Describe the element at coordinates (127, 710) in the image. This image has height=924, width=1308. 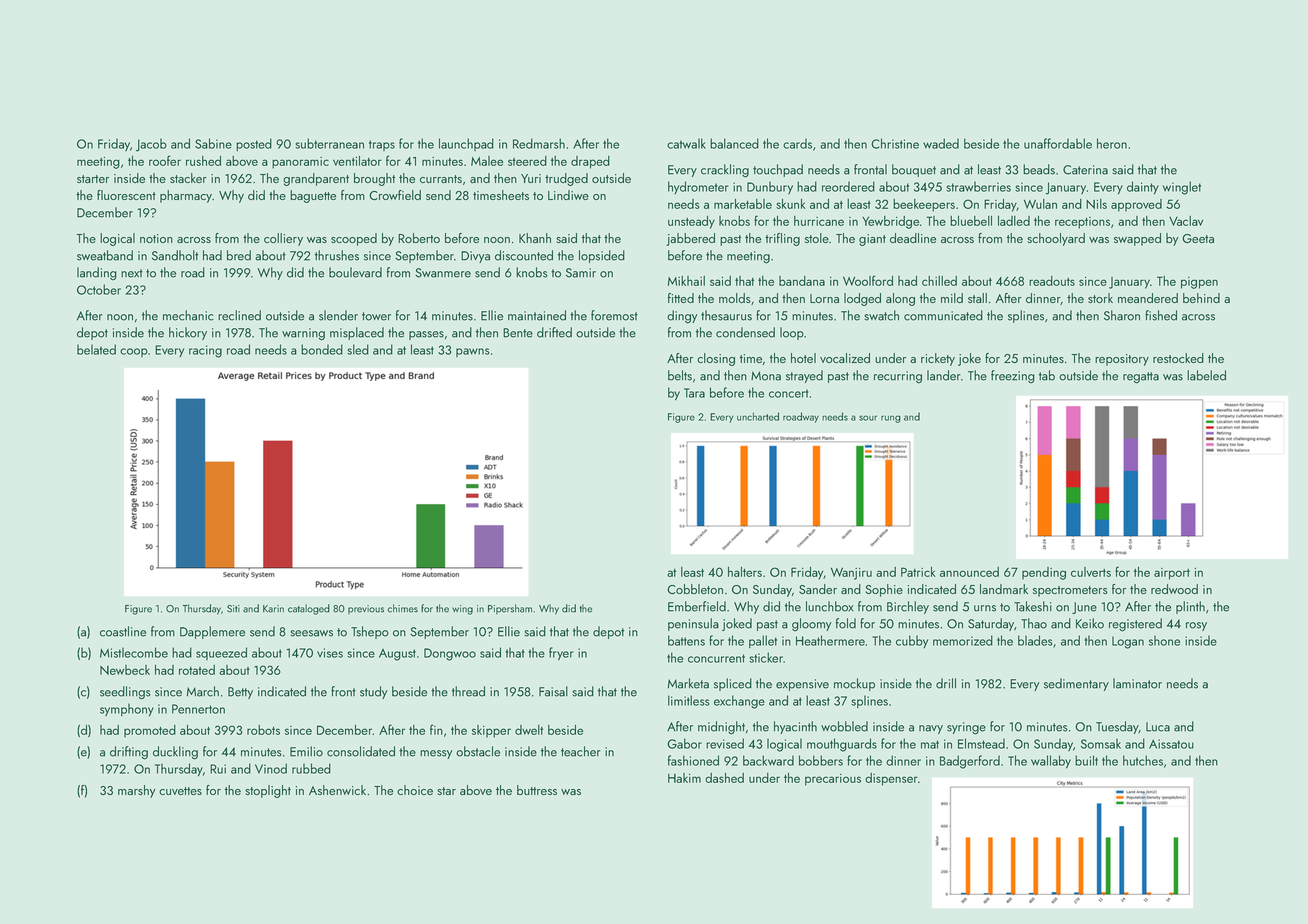
I see `symphony` at that location.
